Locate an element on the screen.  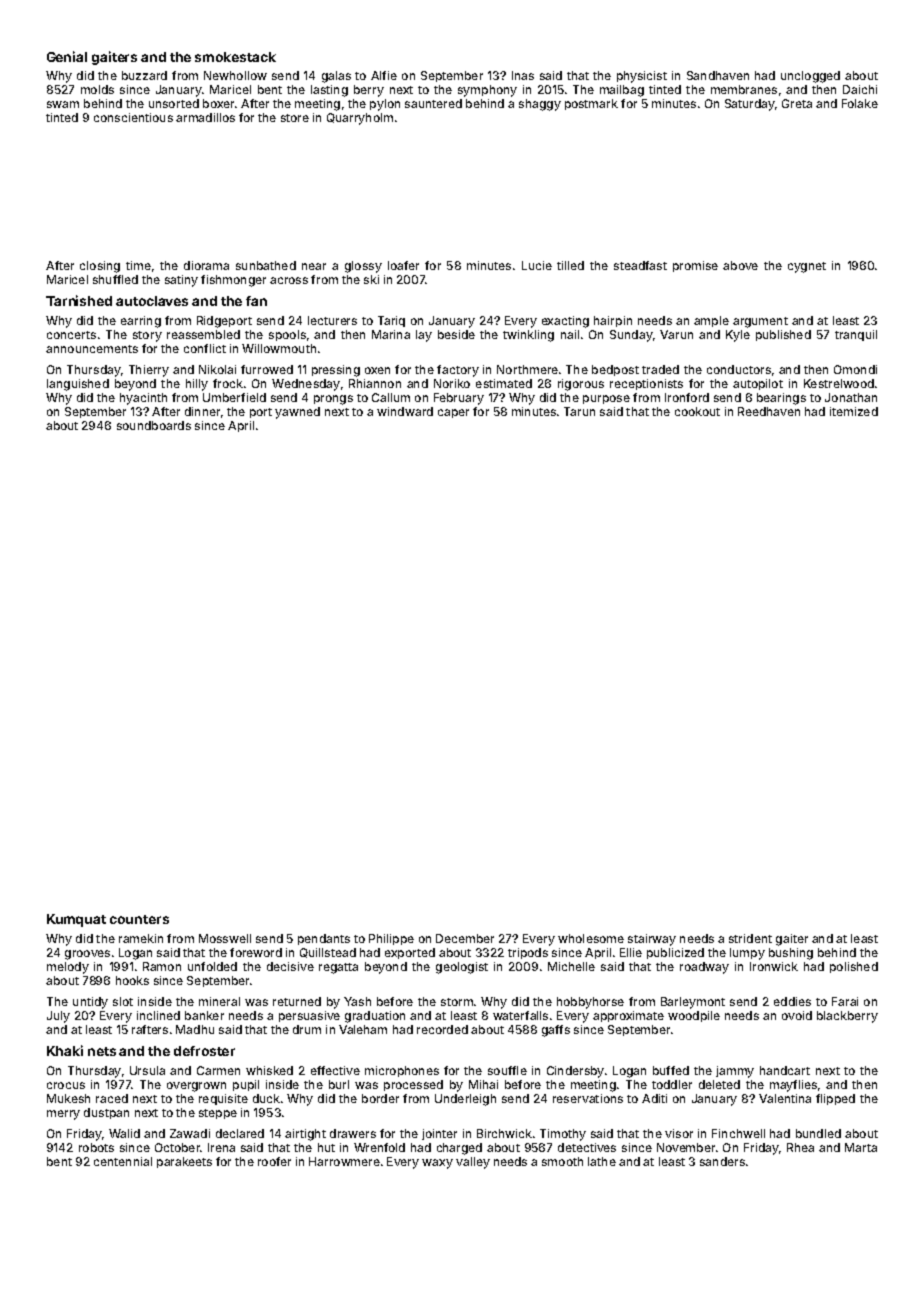
pressing is located at coordinates (336, 371).
